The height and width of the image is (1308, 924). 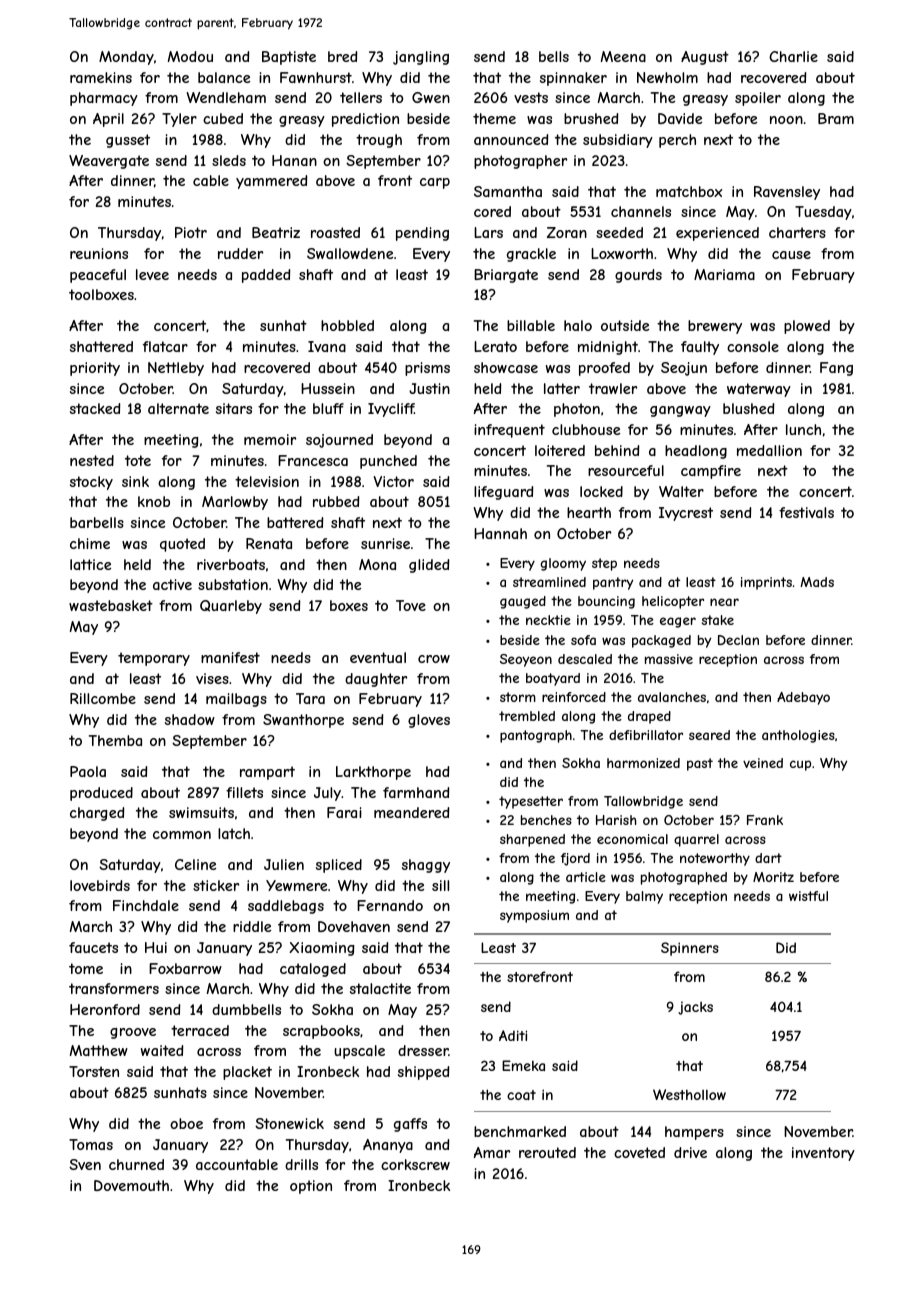 What do you see at coordinates (643, 763) in the image?
I see `harmonized` at bounding box center [643, 763].
